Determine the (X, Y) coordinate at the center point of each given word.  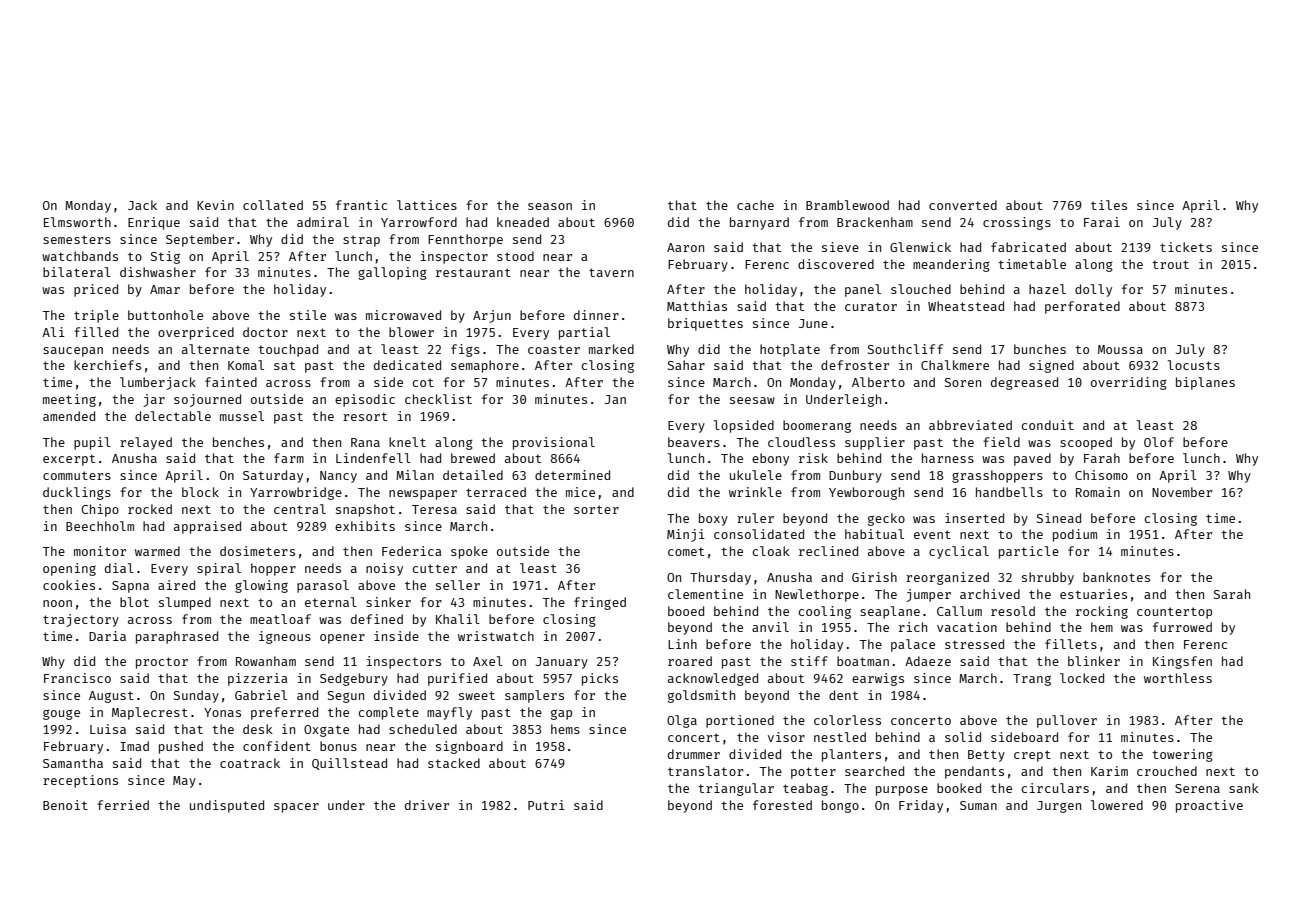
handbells (1009, 492)
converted (963, 205)
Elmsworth (77, 222)
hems (565, 729)
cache (755, 205)
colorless (847, 720)
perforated (1082, 307)
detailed (473, 475)
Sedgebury (354, 679)
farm (289, 458)
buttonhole (165, 315)
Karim (1109, 771)
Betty (986, 756)
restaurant (473, 272)
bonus (338, 746)
